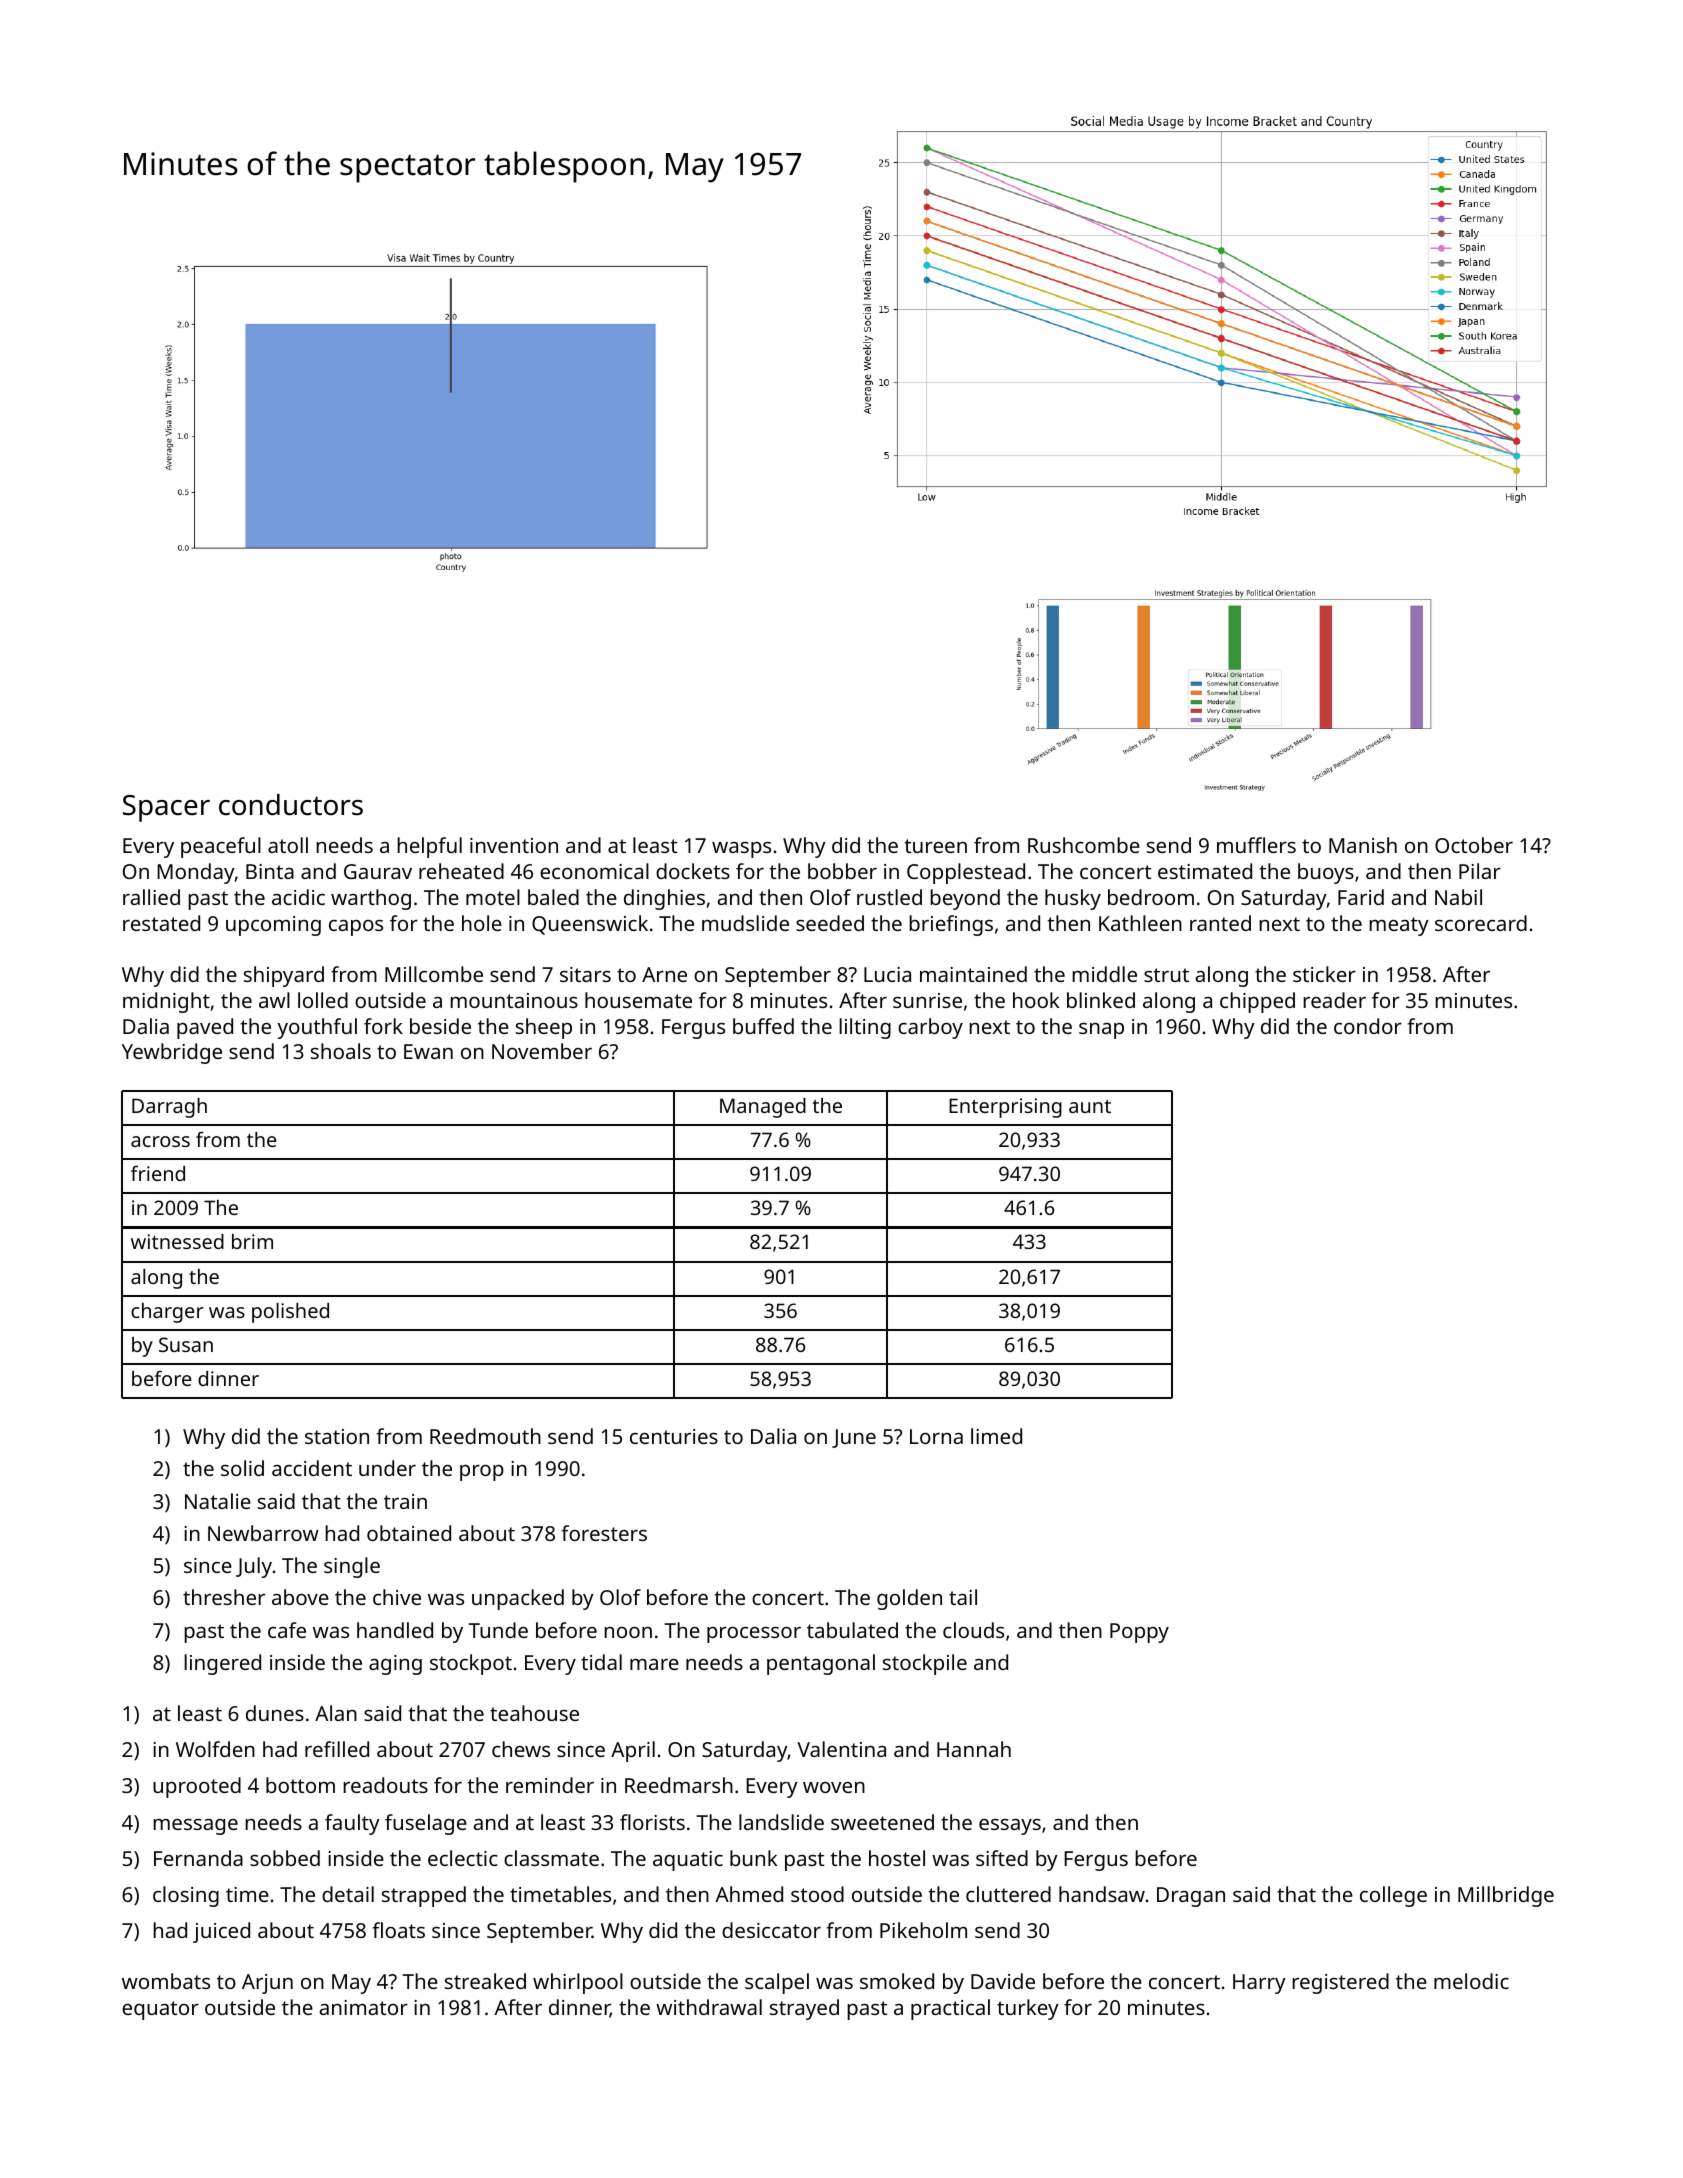 The image size is (1683, 2178). Describe the element at coordinates (1101, 1031) in the screenshot. I see `snap` at that location.
